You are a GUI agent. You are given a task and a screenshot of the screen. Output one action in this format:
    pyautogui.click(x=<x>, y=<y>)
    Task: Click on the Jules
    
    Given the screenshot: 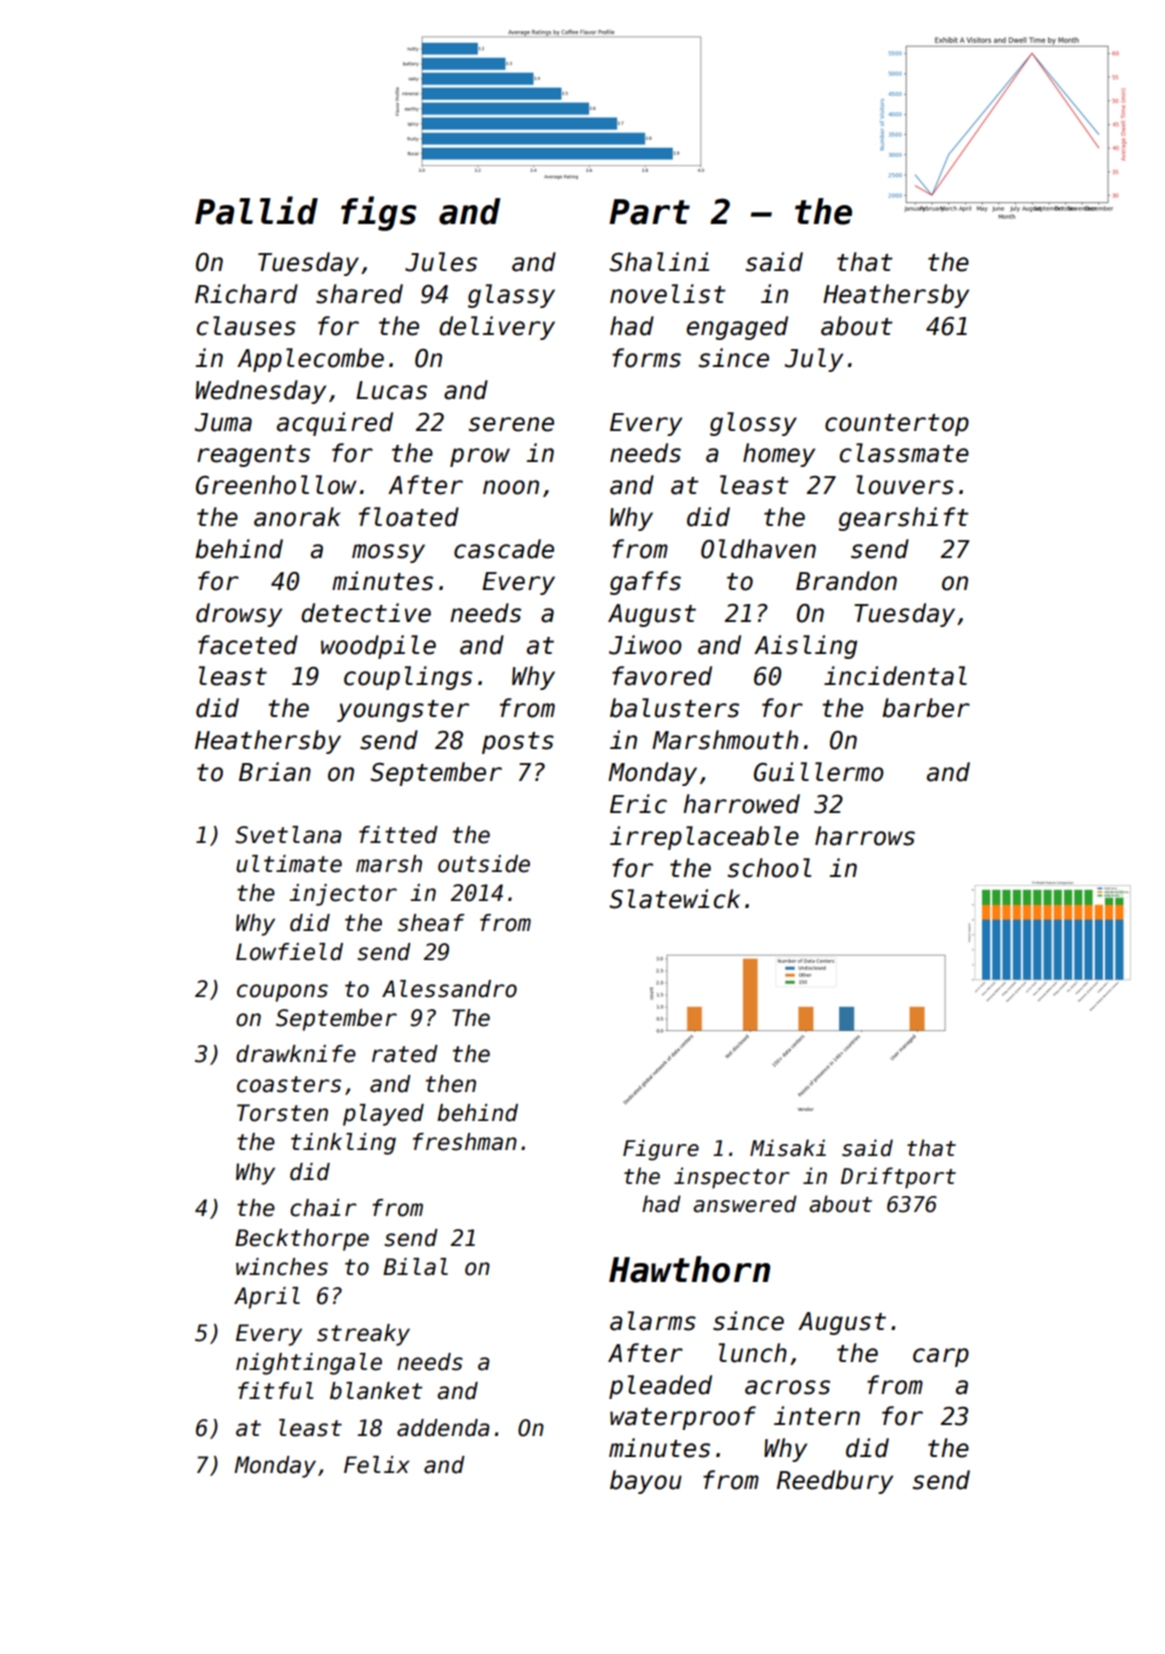 What is the action you would take?
    pyautogui.click(x=441, y=262)
